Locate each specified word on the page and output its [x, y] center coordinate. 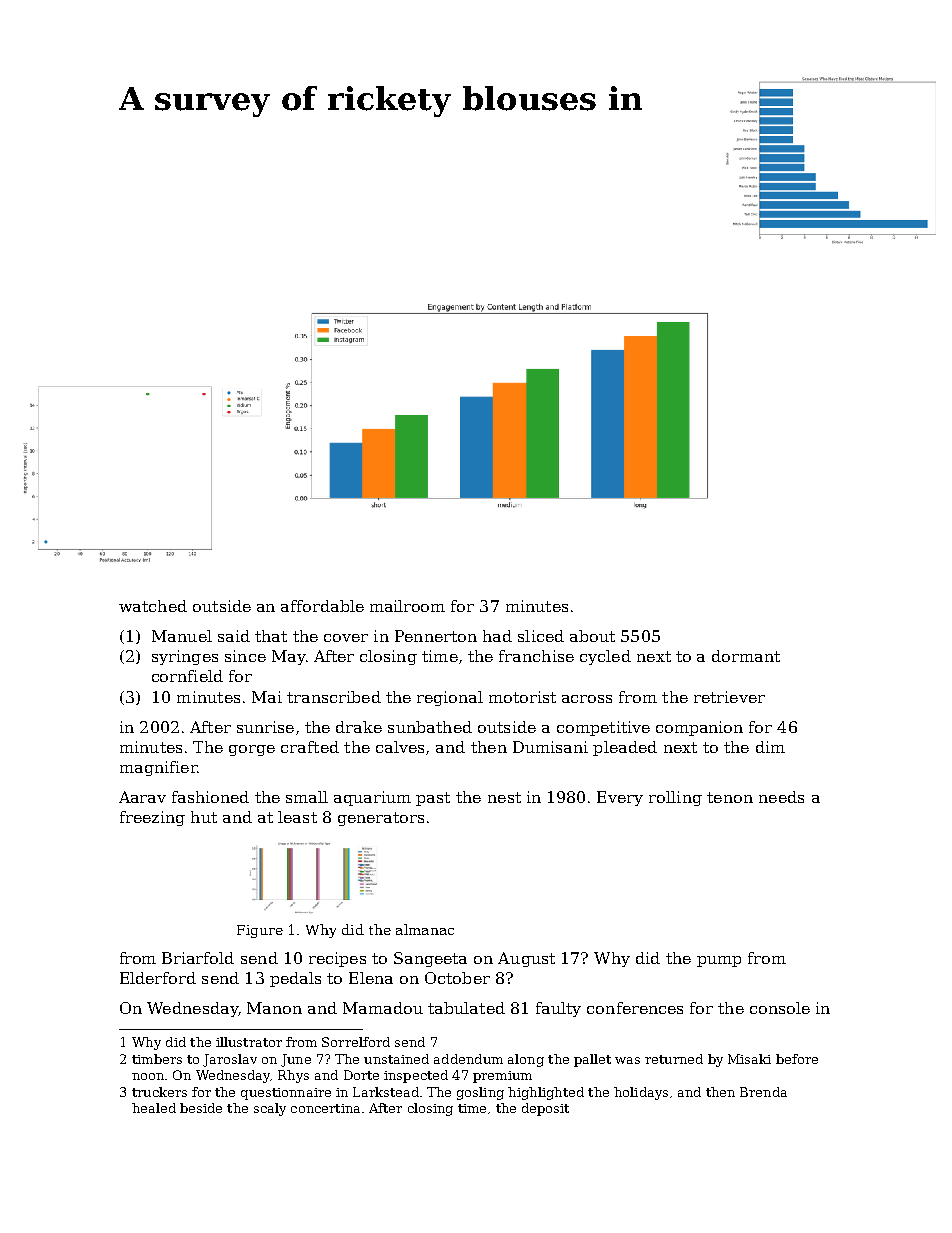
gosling [480, 1093]
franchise [536, 656]
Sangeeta [430, 959]
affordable [322, 606]
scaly [270, 1109]
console [780, 1008]
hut [204, 817]
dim [770, 747]
